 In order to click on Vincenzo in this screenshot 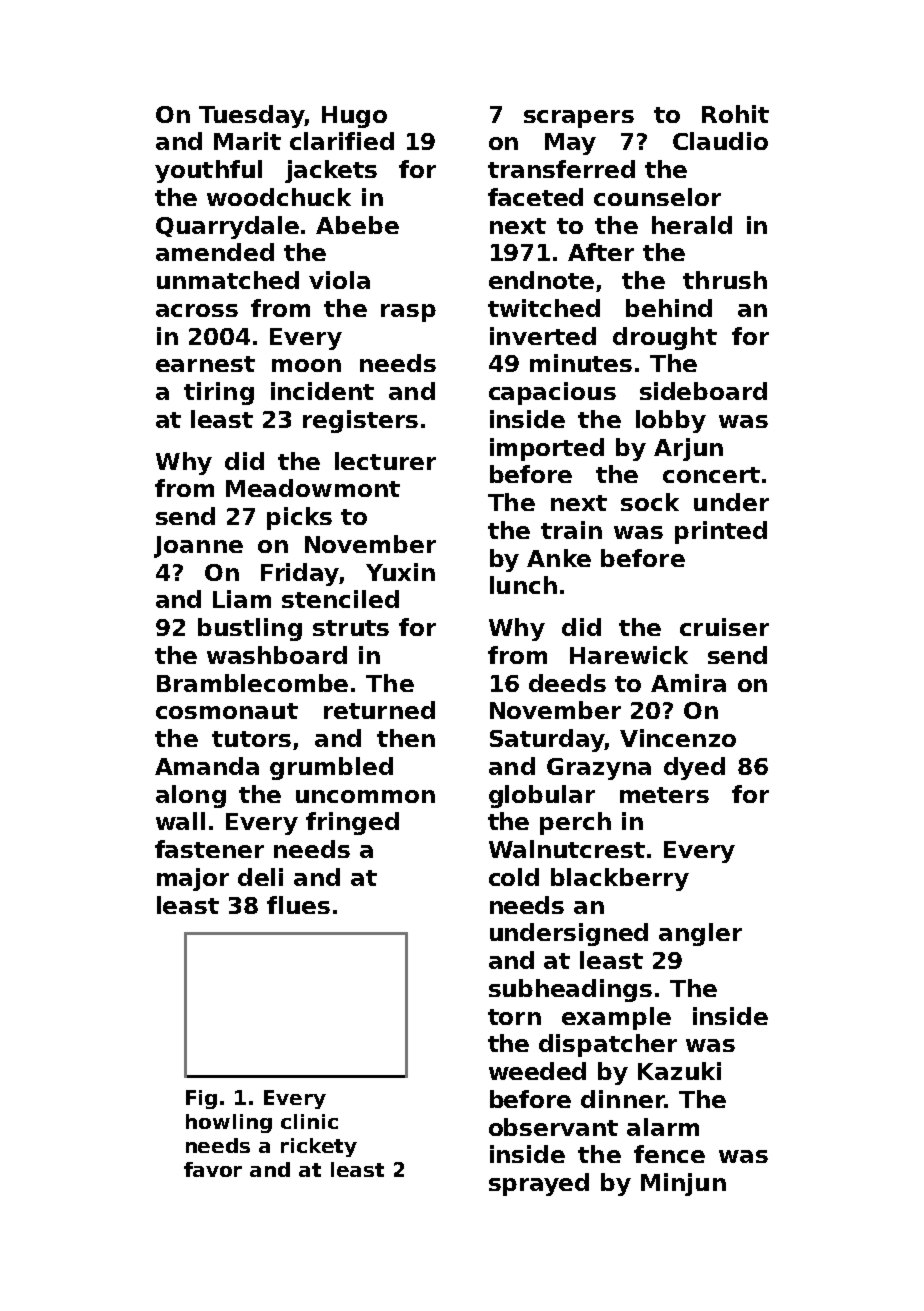, I will do `click(678, 738)`.
